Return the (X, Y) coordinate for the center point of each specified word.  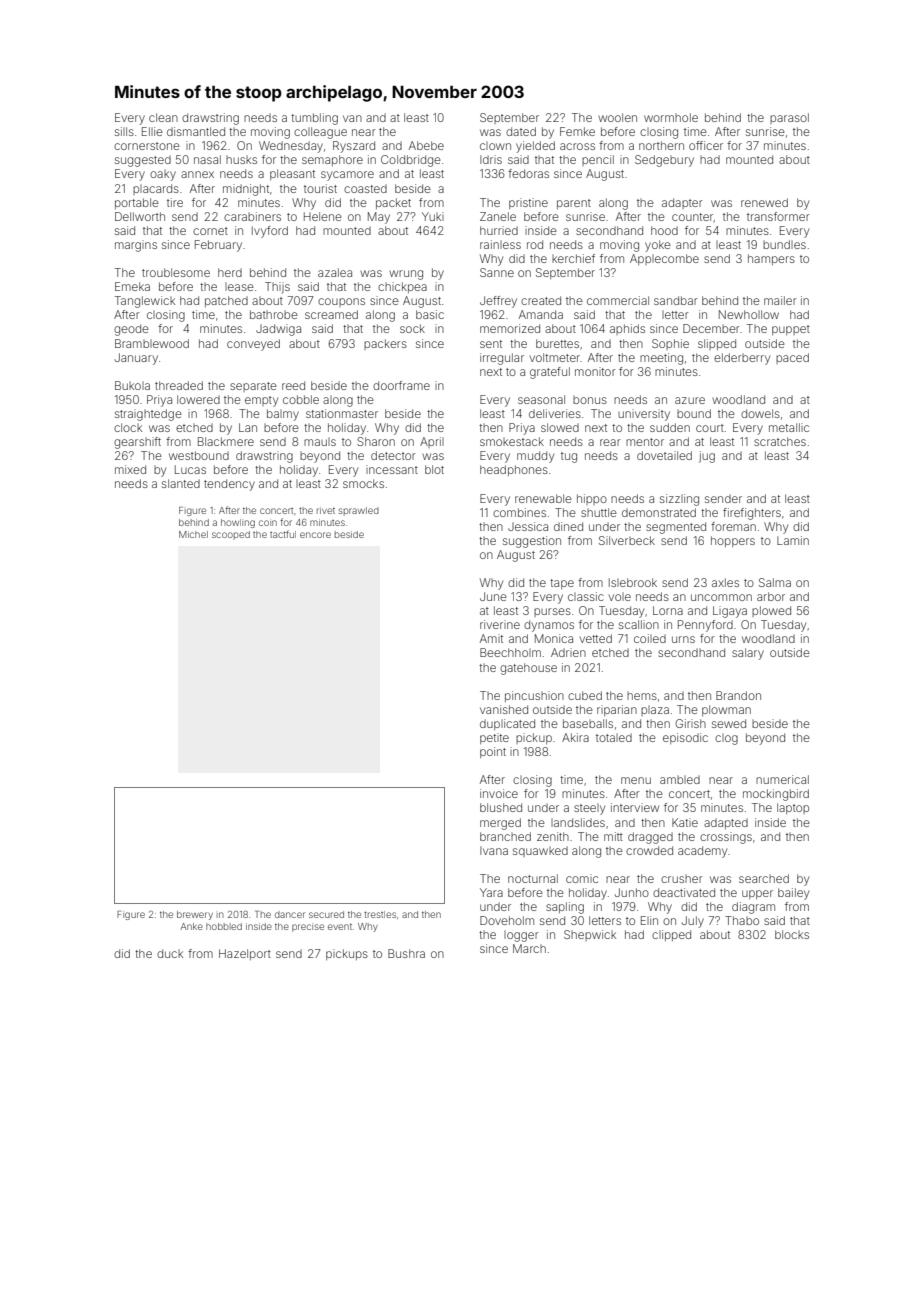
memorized (510, 328)
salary (748, 654)
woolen (617, 117)
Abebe (426, 145)
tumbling (314, 119)
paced (792, 358)
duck (170, 953)
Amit (491, 638)
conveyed (253, 345)
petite (494, 738)
